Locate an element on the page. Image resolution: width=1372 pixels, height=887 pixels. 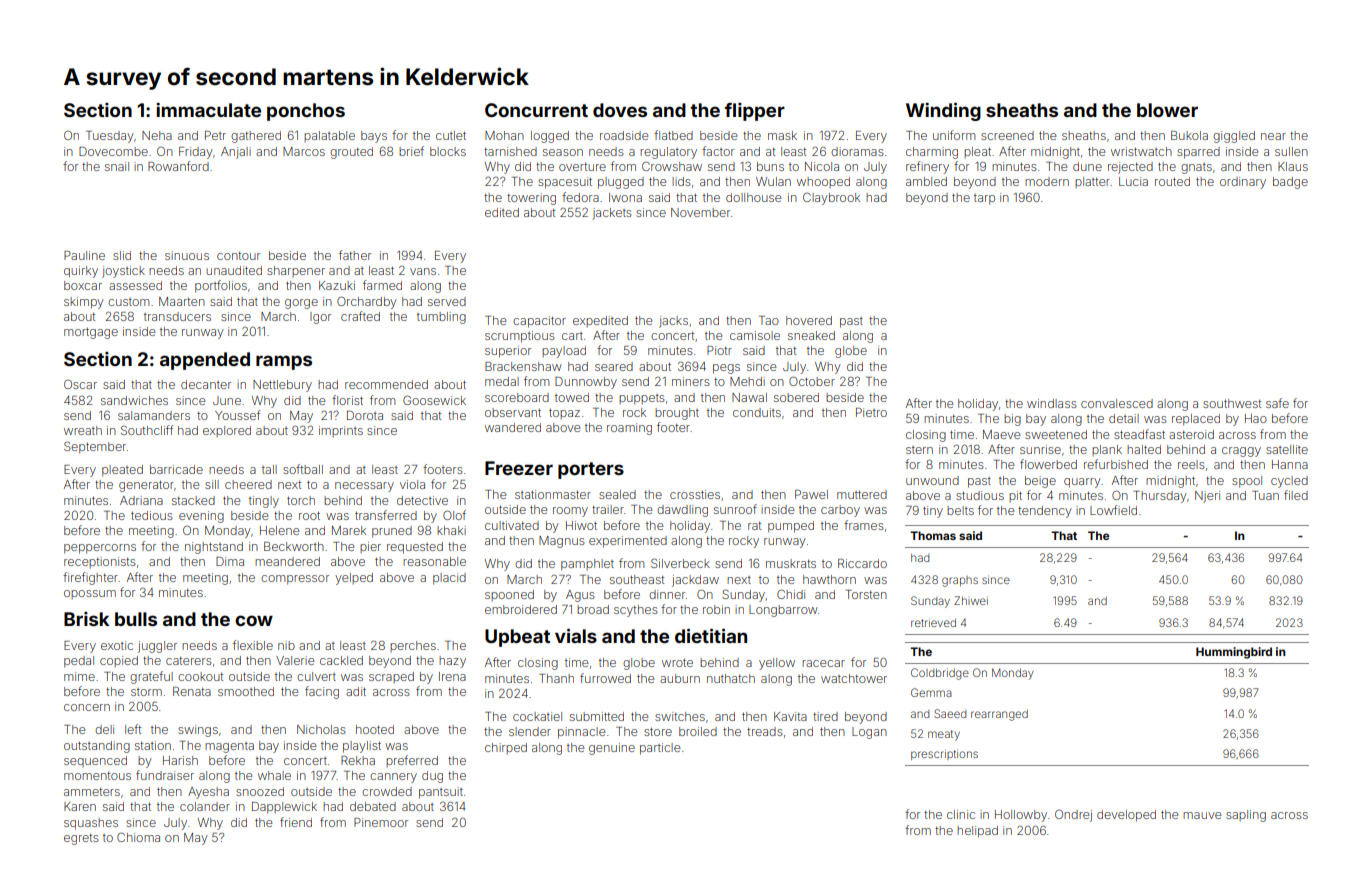
rearranged is located at coordinates (999, 715).
